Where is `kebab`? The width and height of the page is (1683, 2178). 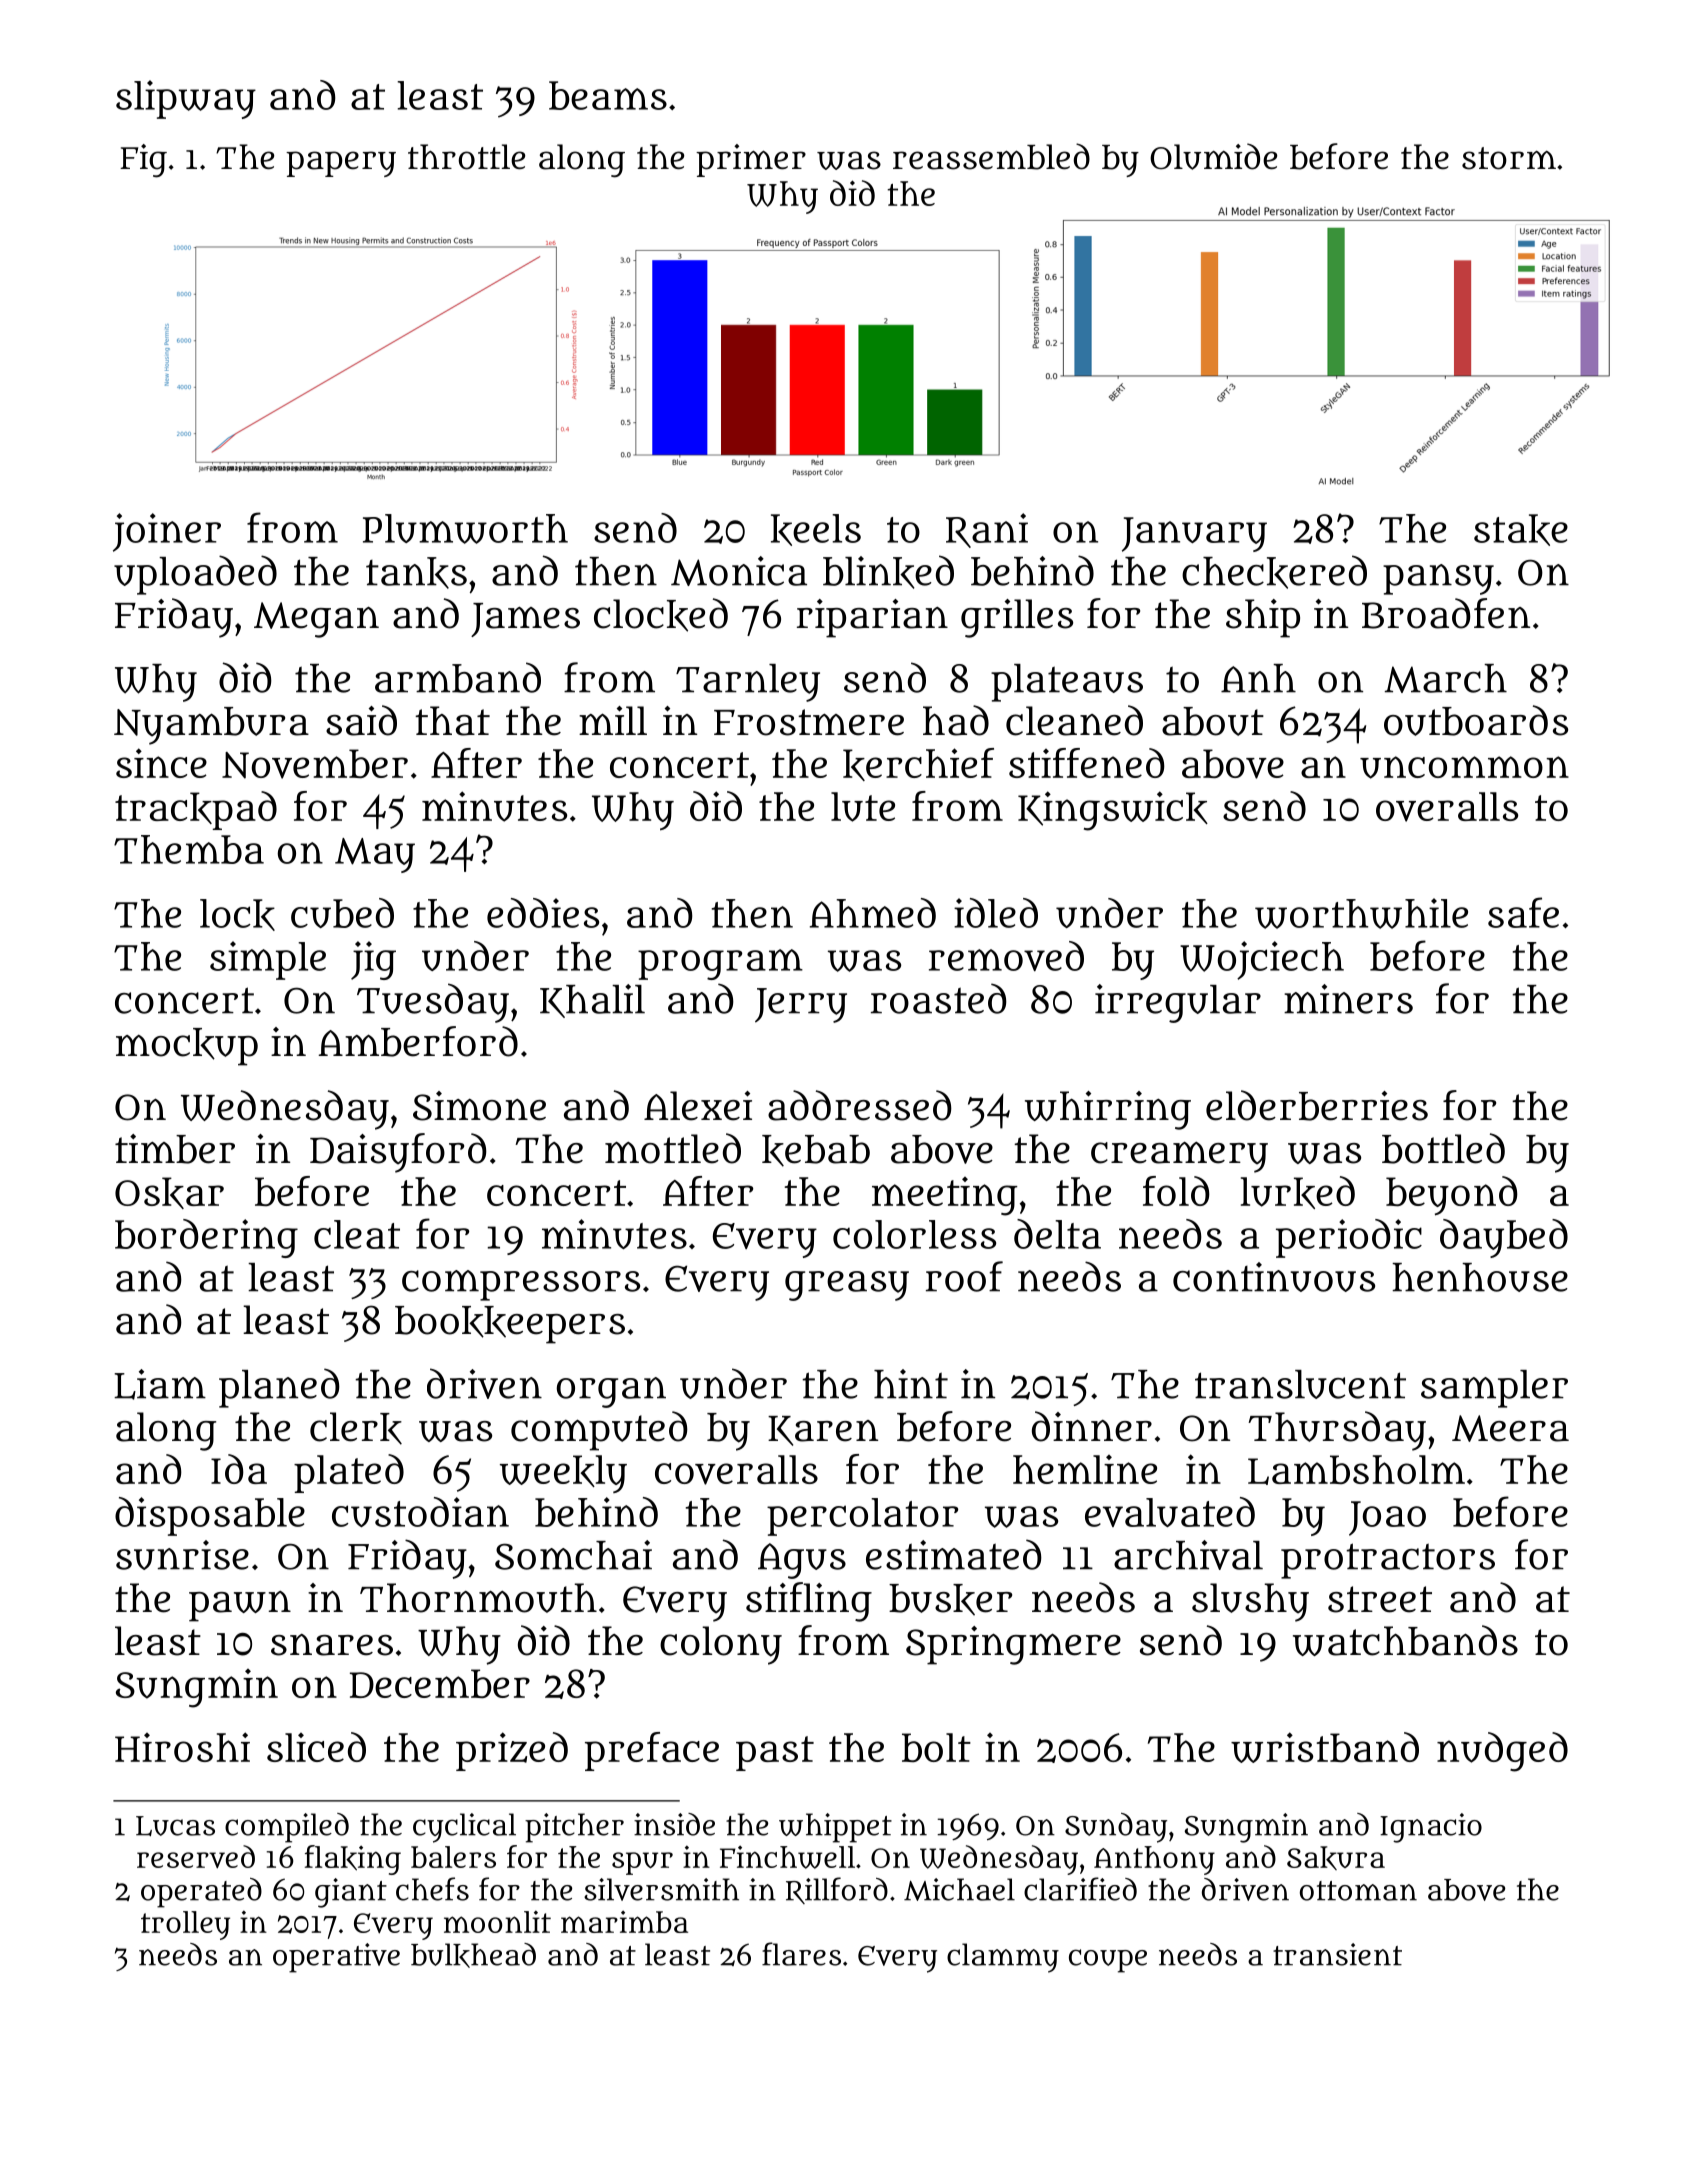
kebab is located at coordinates (816, 1151).
